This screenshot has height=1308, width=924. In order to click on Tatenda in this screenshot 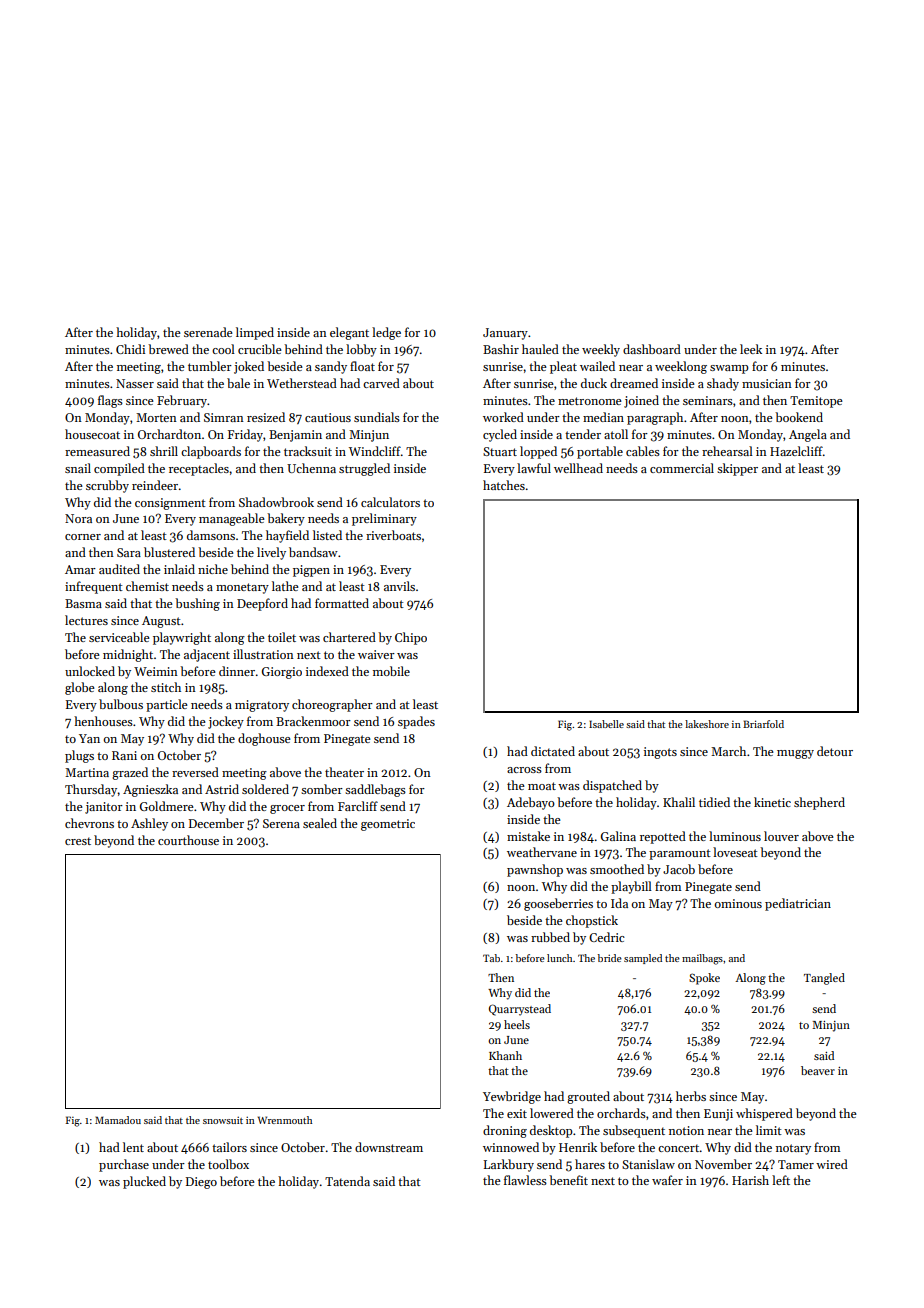, I will do `click(347, 1181)`.
